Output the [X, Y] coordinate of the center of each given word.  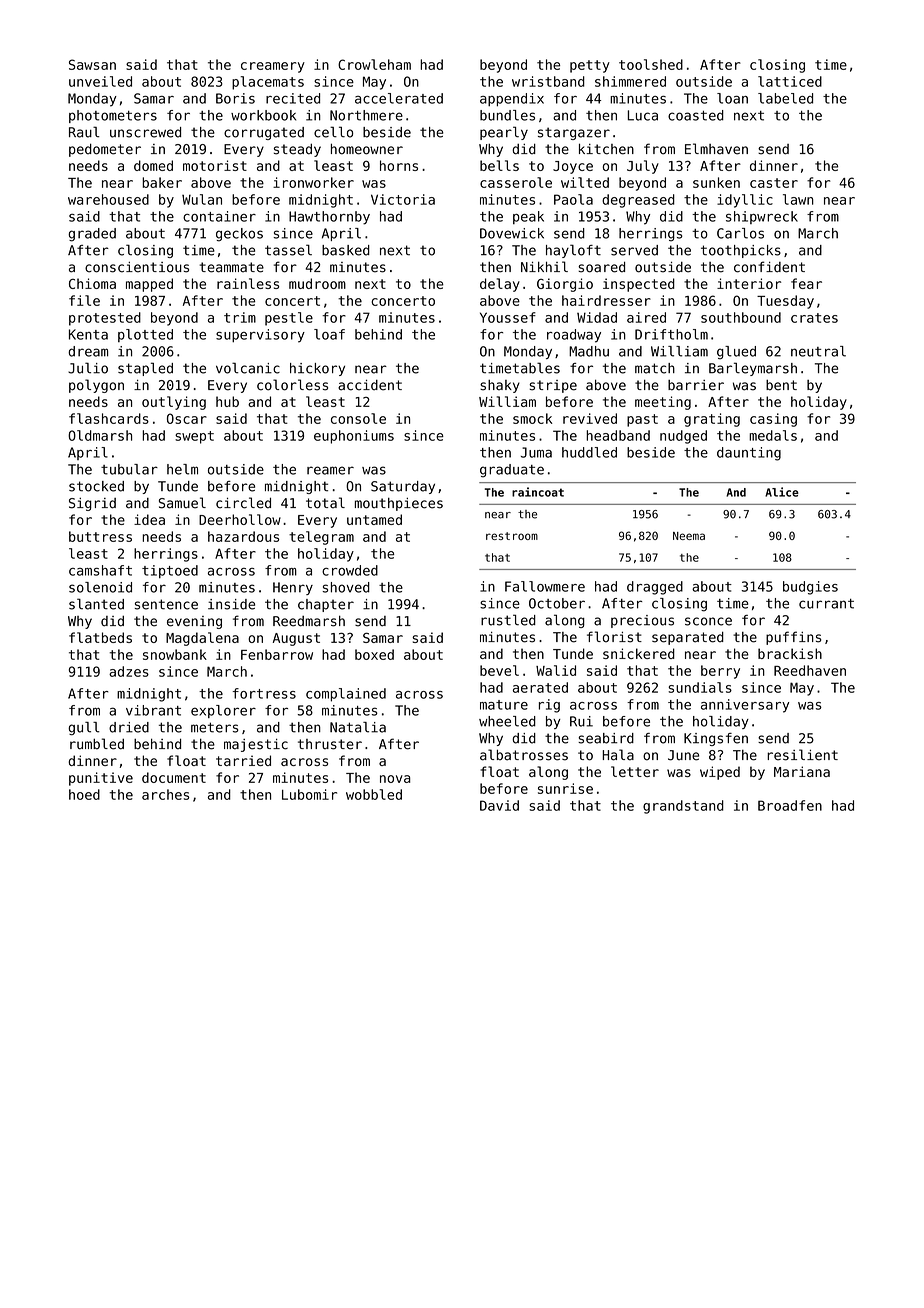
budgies [810, 588]
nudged [683, 437]
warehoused [108, 199]
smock [532, 418]
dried [129, 727]
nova [395, 779]
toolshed [651, 64]
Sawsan [92, 64]
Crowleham [374, 64]
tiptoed [170, 571]
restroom [512, 536]
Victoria [403, 199]
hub [227, 401]
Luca [643, 115]
